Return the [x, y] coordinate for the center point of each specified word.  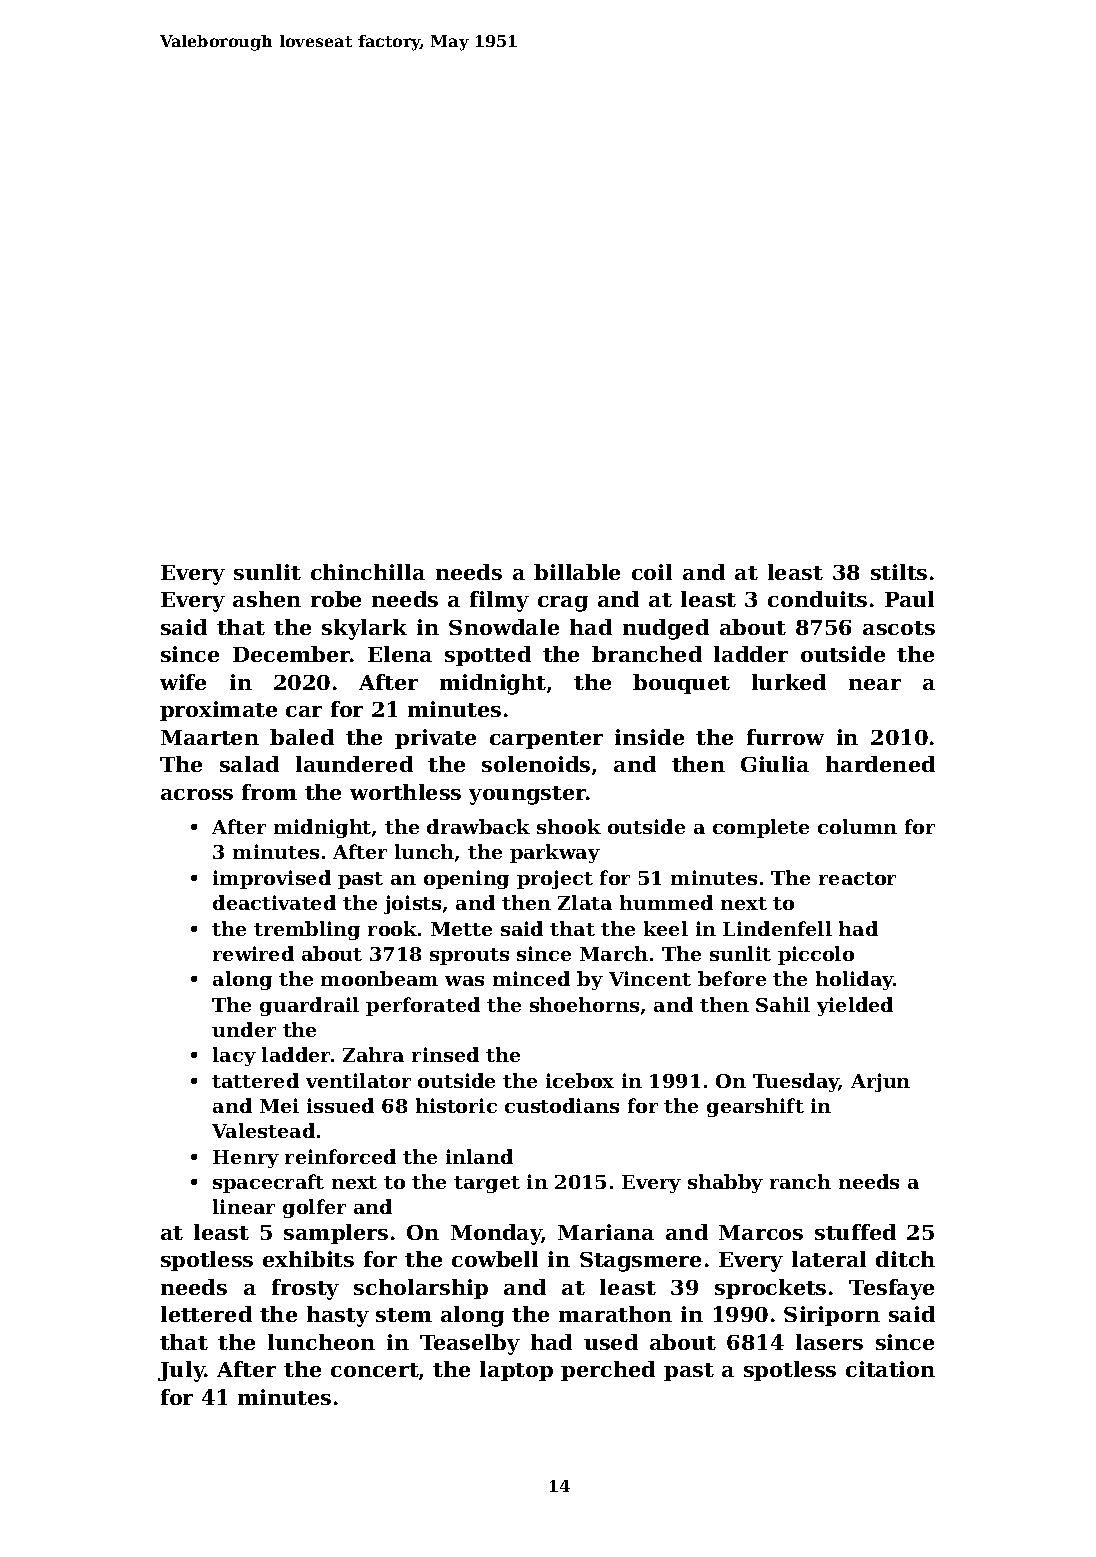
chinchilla [368, 572]
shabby [725, 1183]
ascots [899, 628]
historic [456, 1105]
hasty [338, 1316]
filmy [499, 601]
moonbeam [379, 978]
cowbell [495, 1259]
